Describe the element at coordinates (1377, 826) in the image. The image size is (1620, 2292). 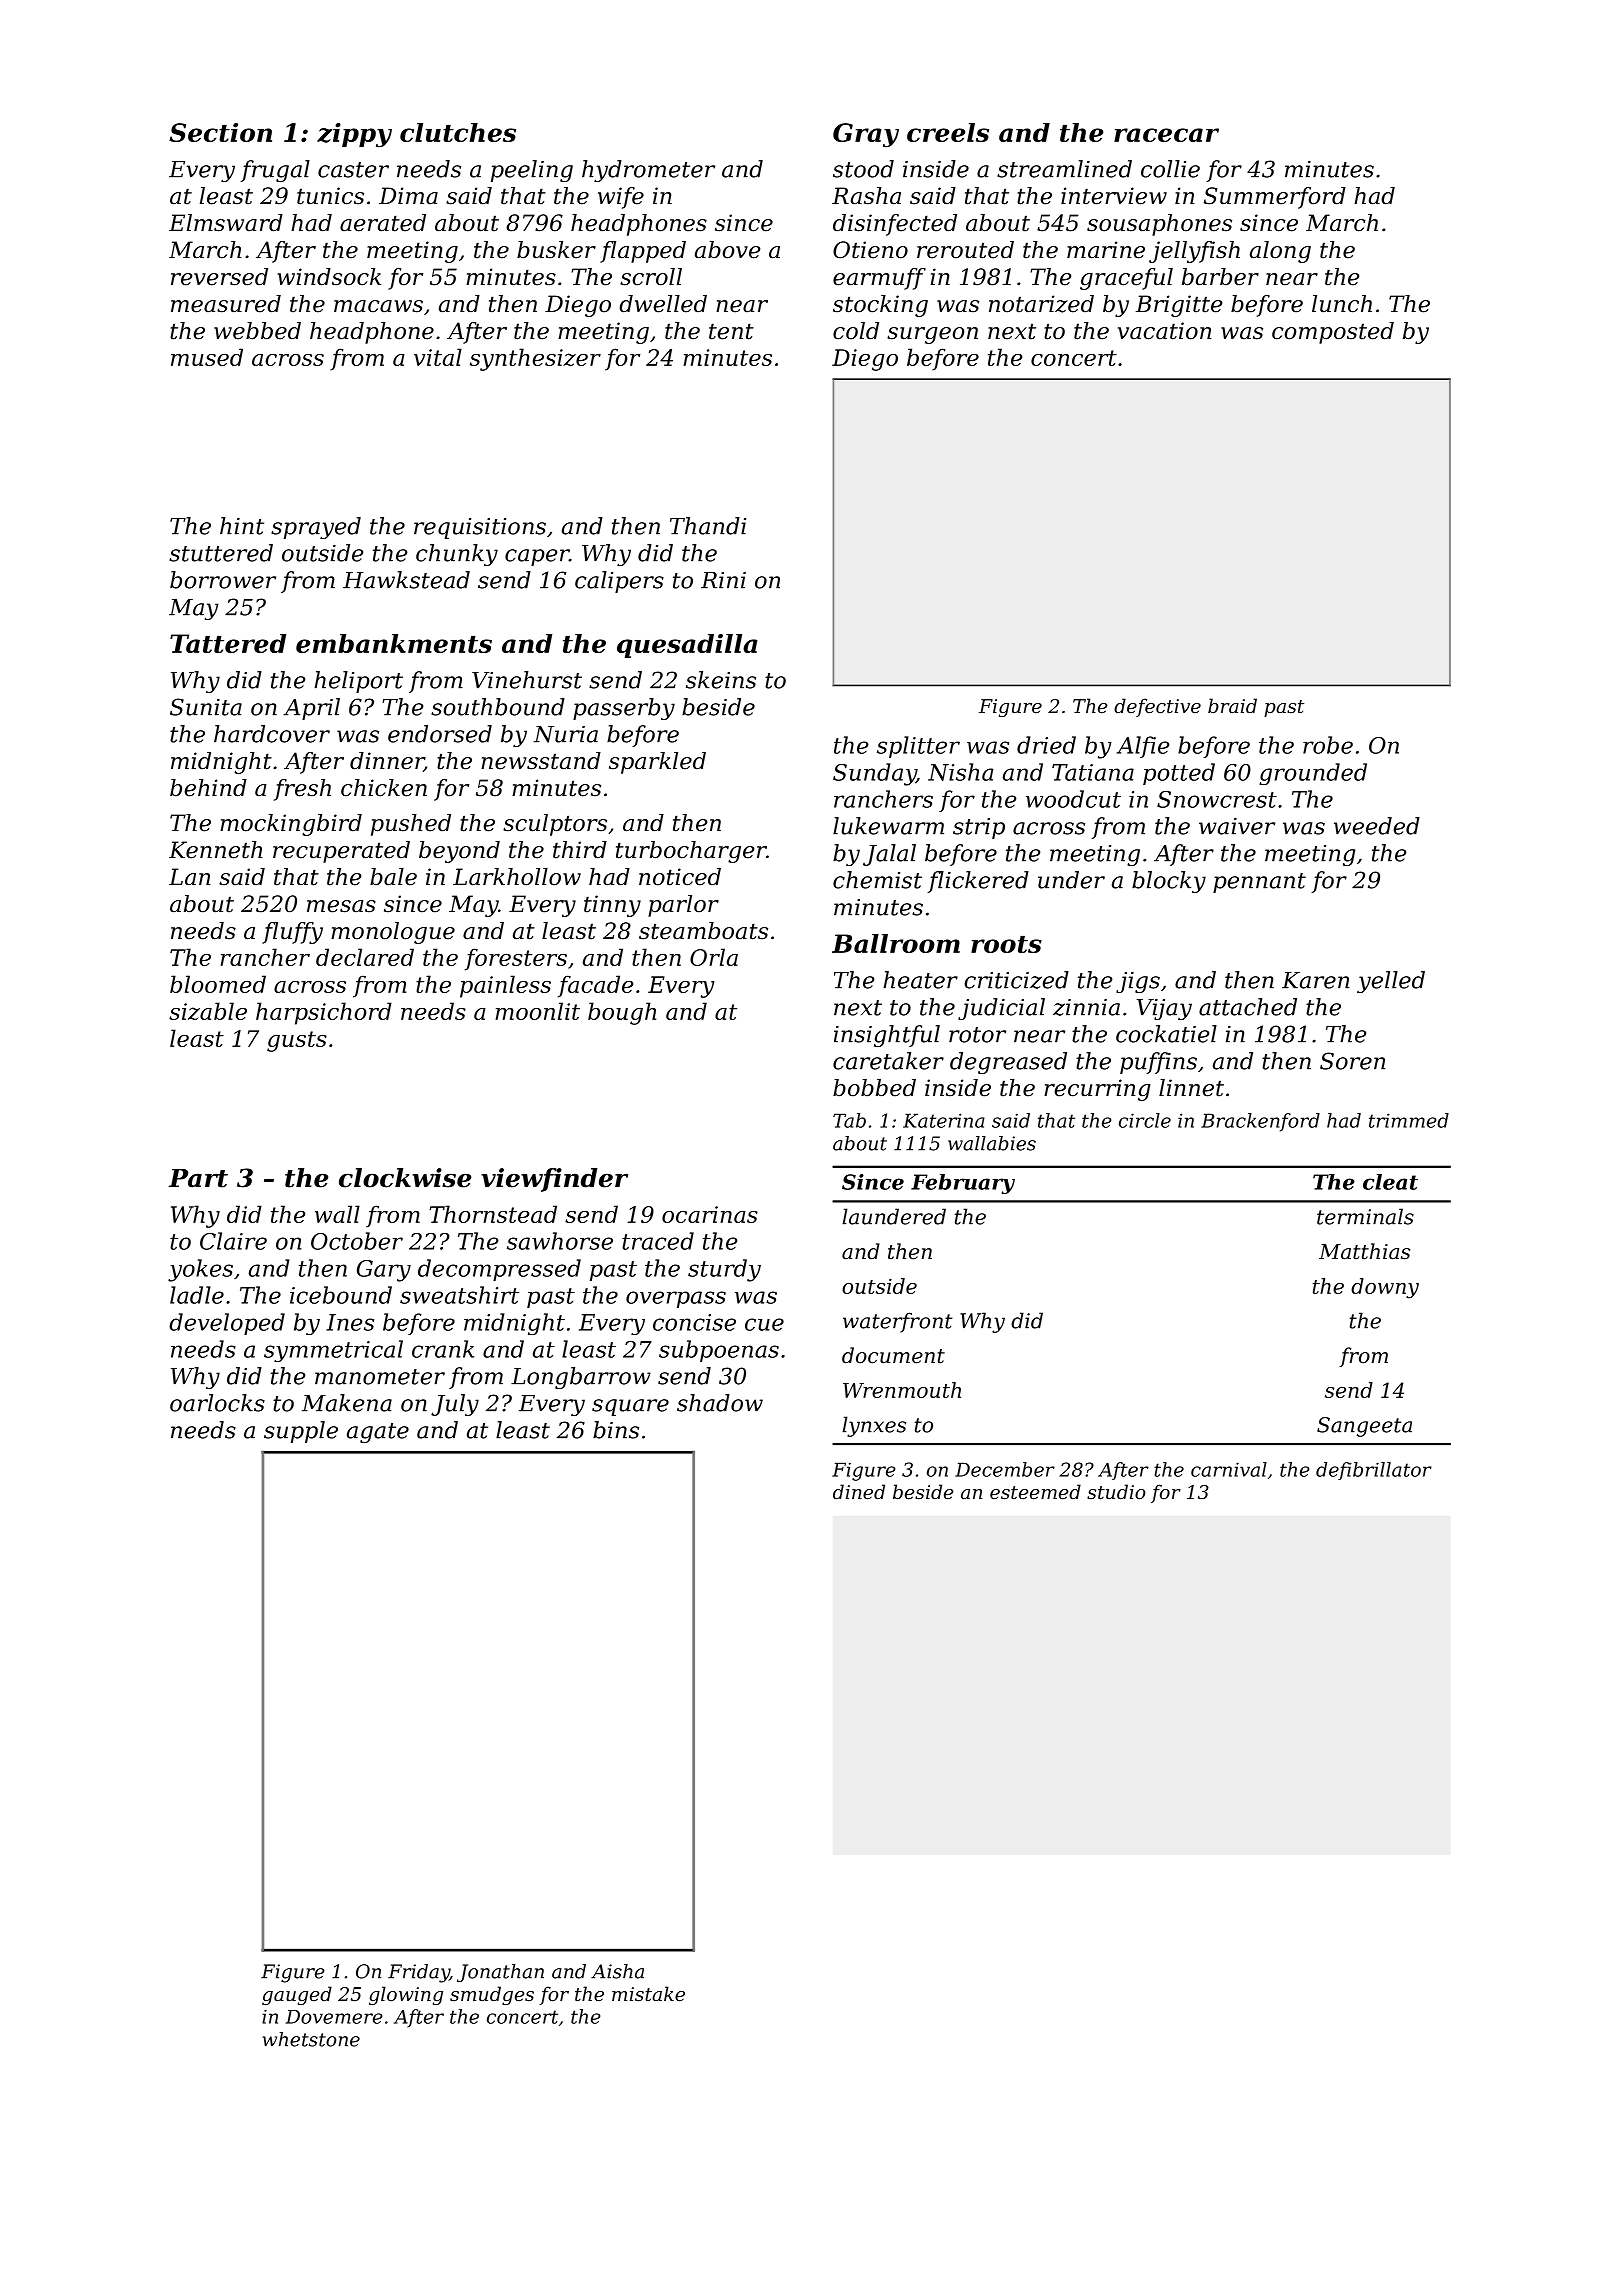
I see `weeded` at that location.
